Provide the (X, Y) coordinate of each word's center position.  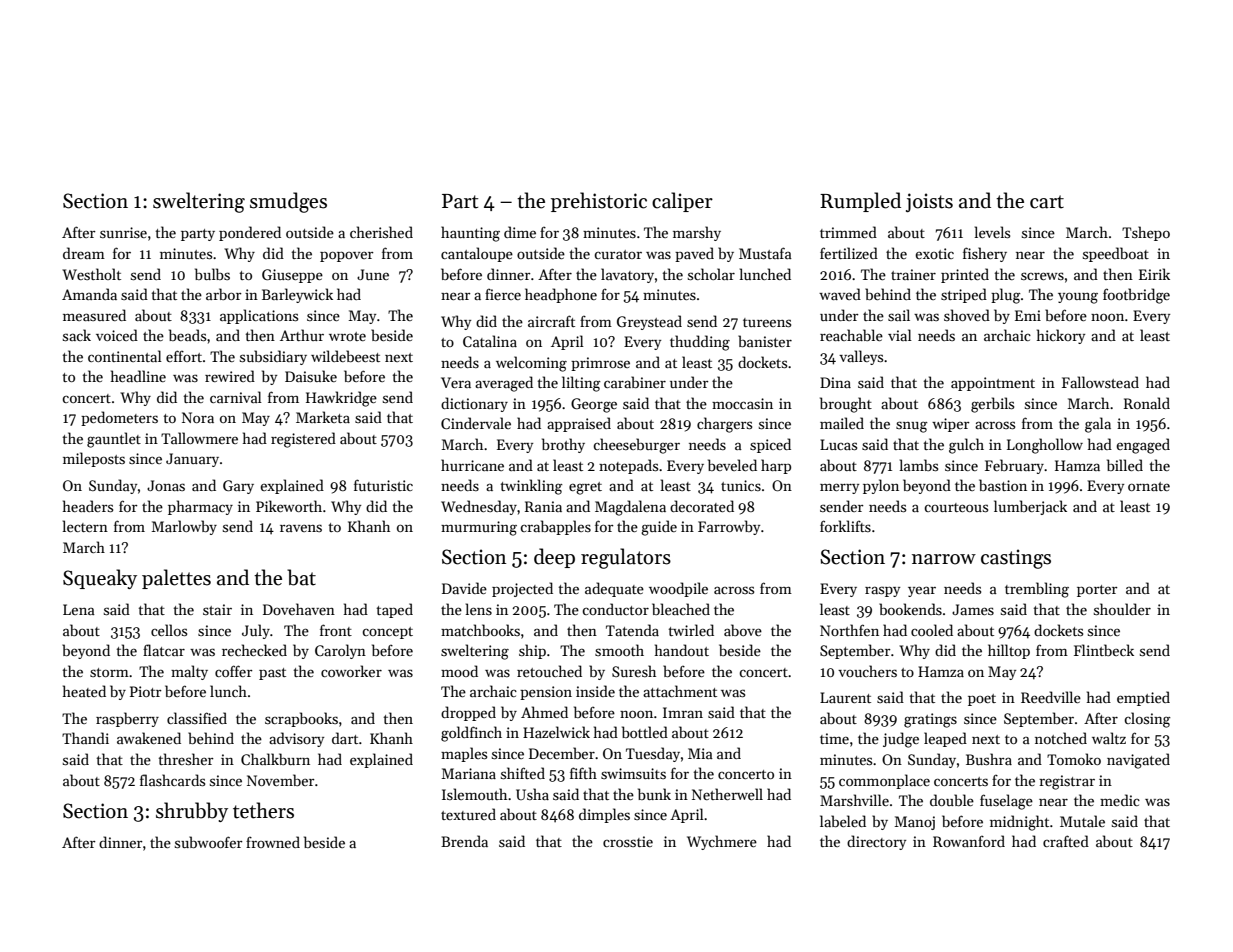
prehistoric (599, 202)
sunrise (123, 232)
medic (1120, 800)
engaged (1143, 446)
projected (522, 589)
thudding (700, 343)
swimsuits (633, 773)
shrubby (192, 812)
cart (1047, 202)
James (973, 609)
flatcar (164, 650)
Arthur (302, 335)
